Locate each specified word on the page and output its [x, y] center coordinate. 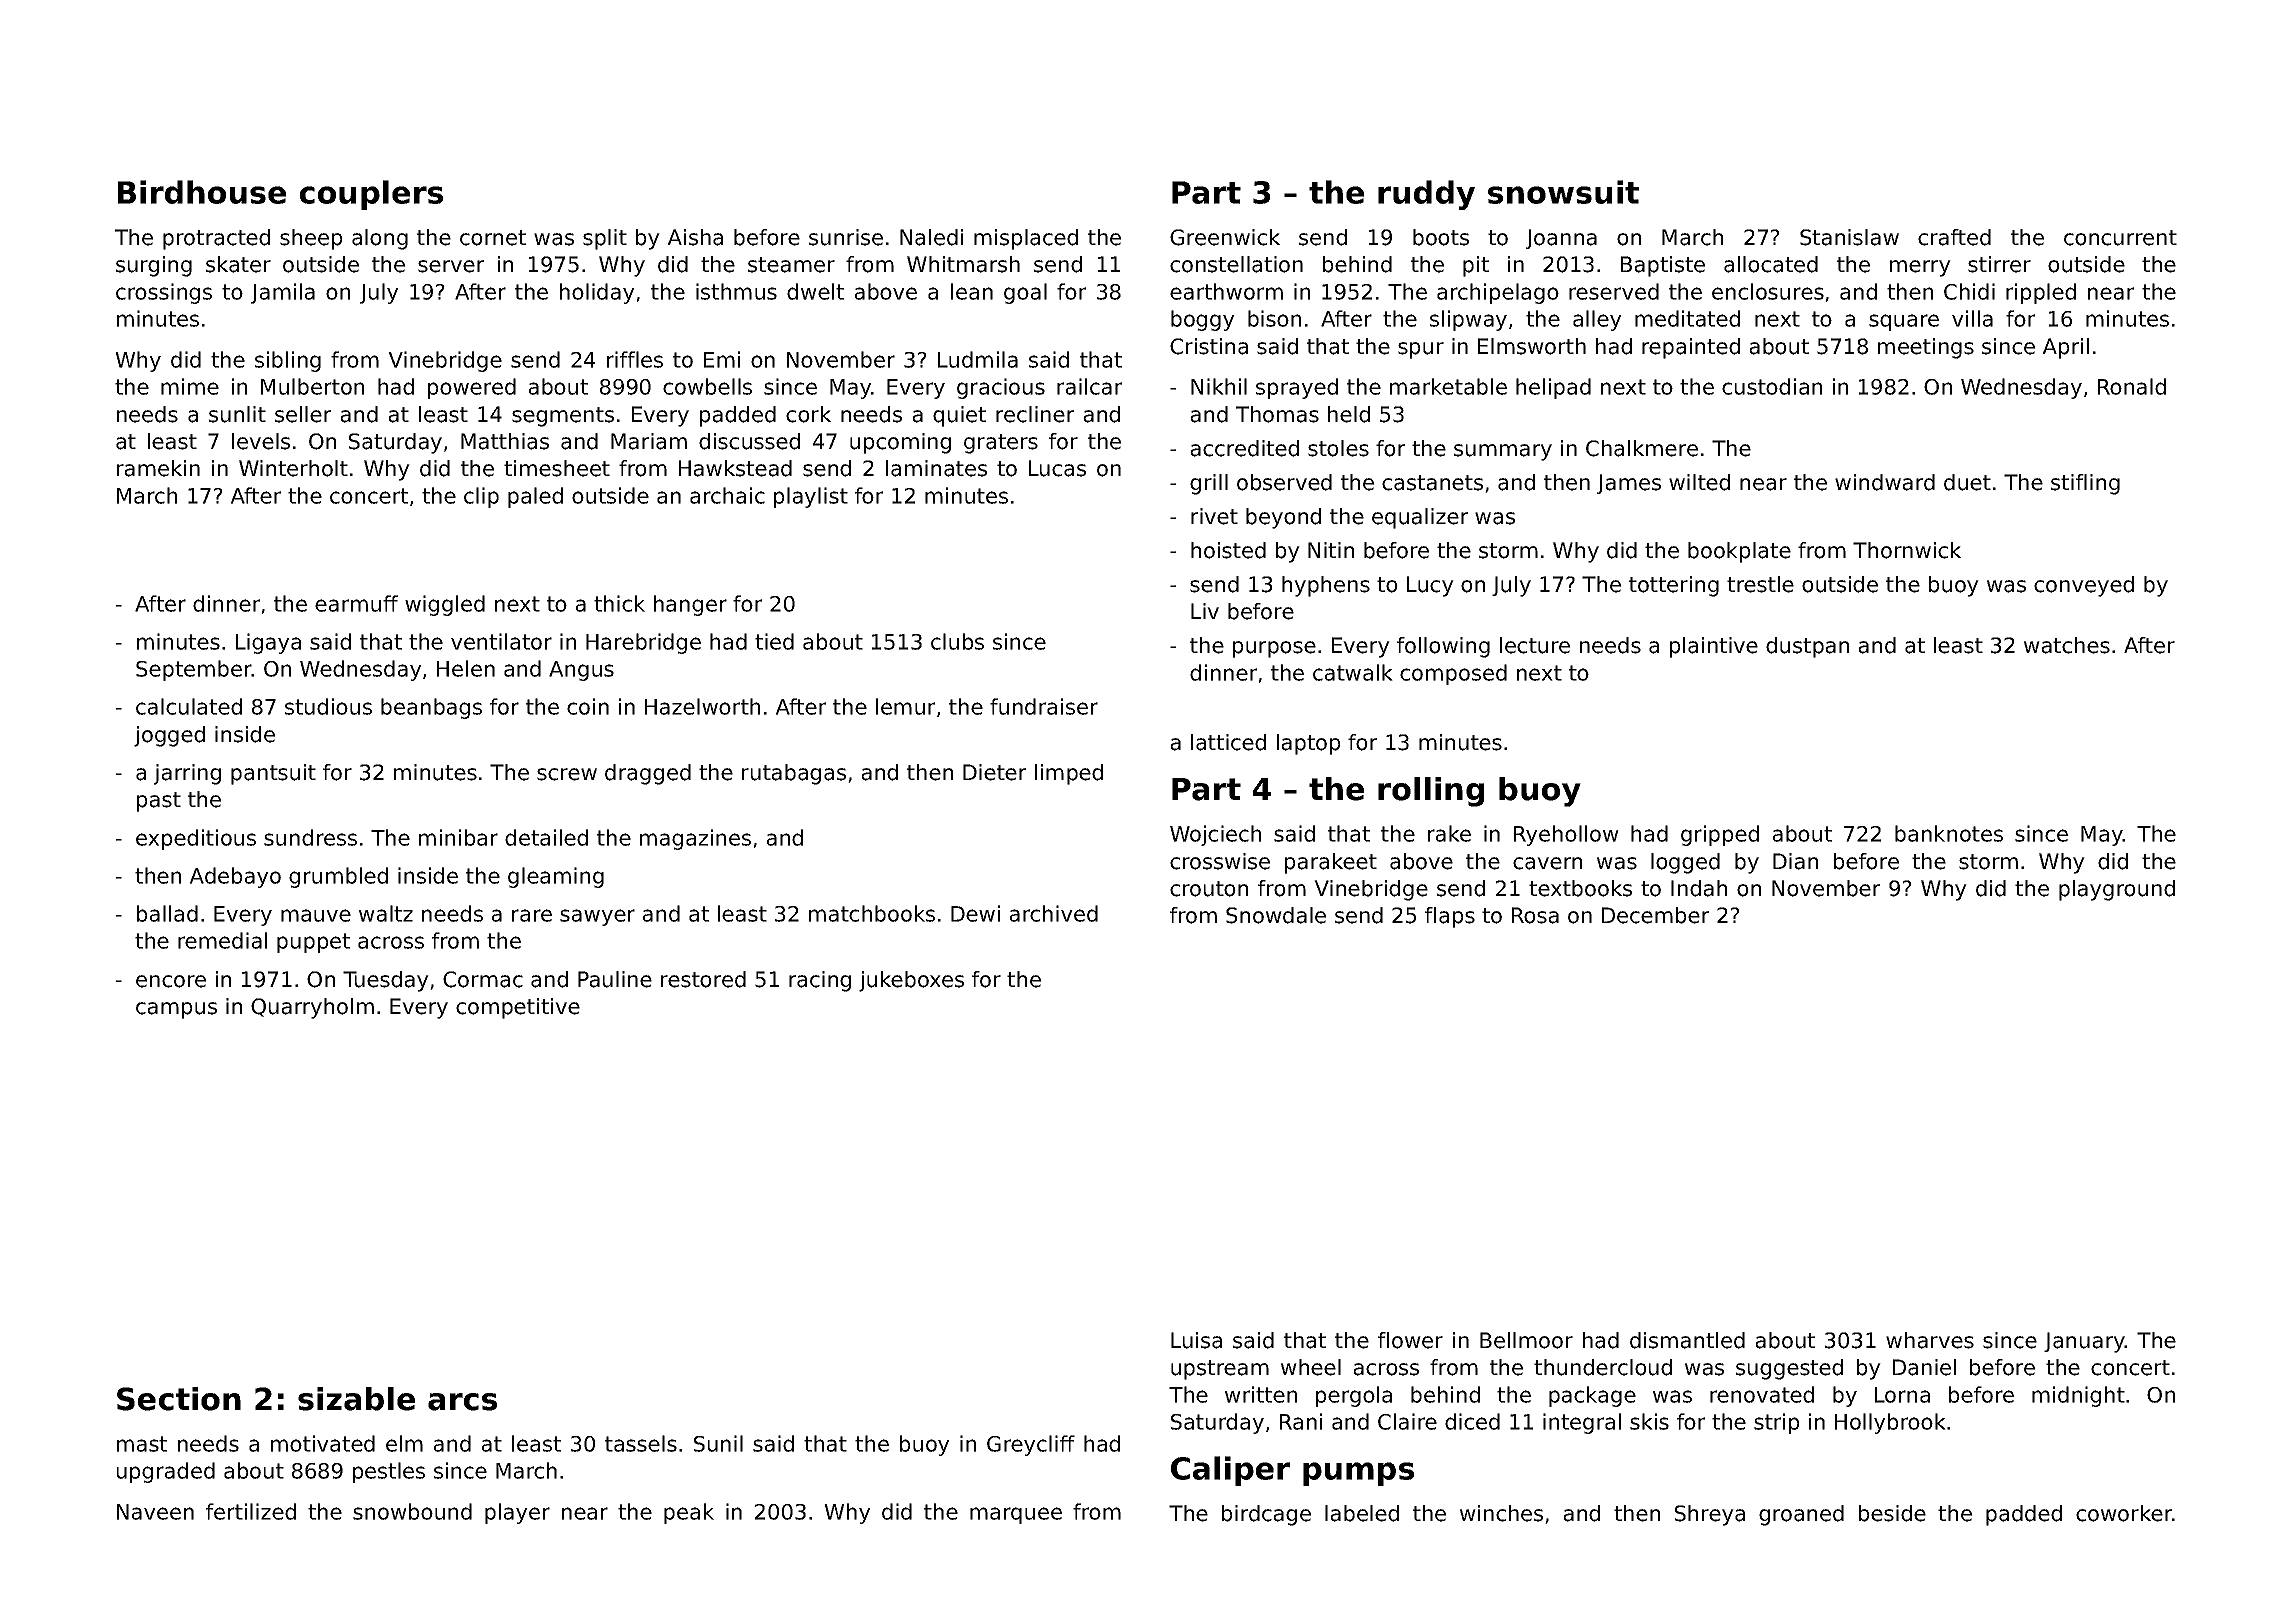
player [517, 1513]
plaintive [1714, 647]
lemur [905, 706]
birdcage [1266, 1515]
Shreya [1710, 1515]
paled [535, 497]
